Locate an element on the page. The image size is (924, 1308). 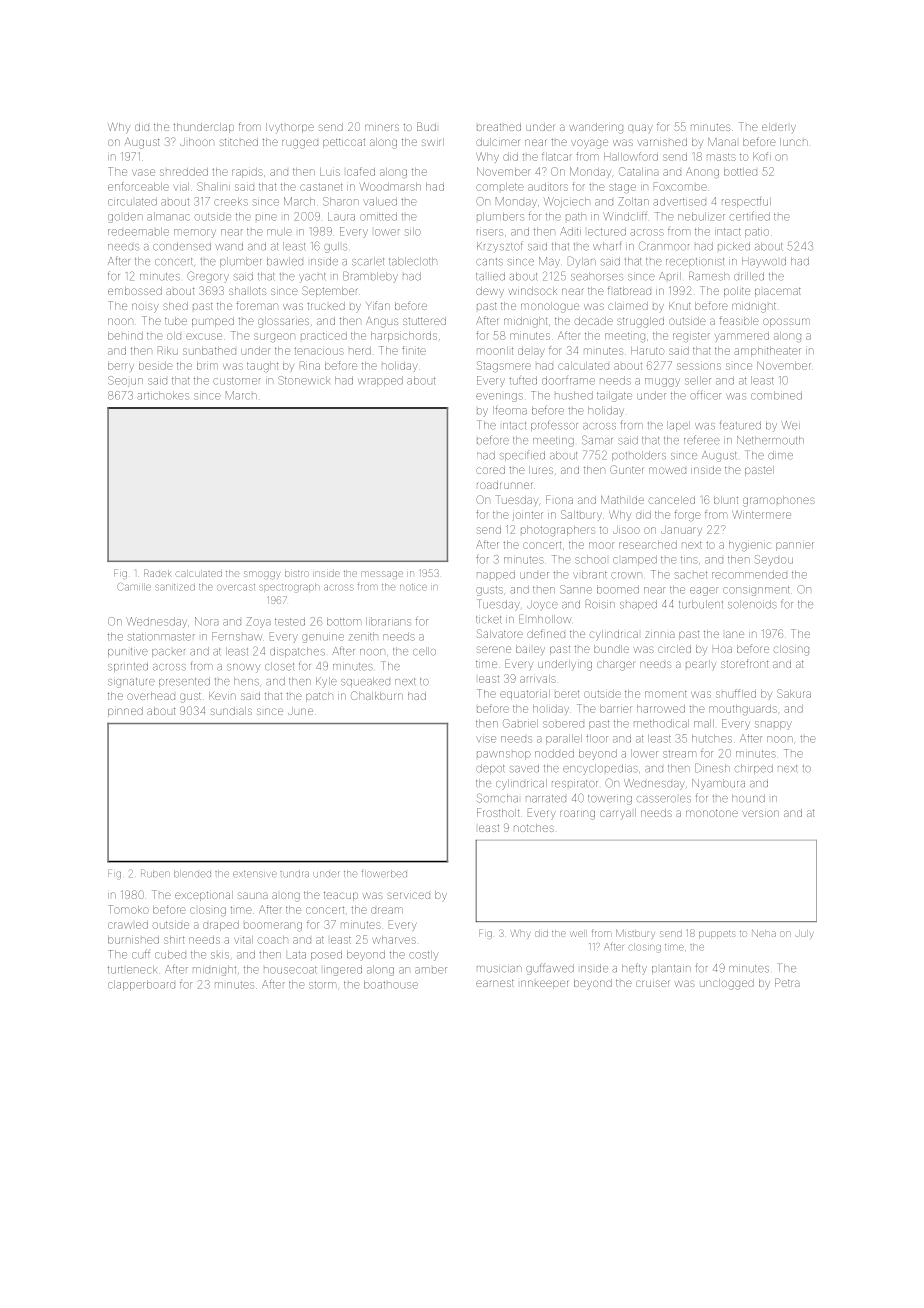
elderly is located at coordinates (779, 128).
